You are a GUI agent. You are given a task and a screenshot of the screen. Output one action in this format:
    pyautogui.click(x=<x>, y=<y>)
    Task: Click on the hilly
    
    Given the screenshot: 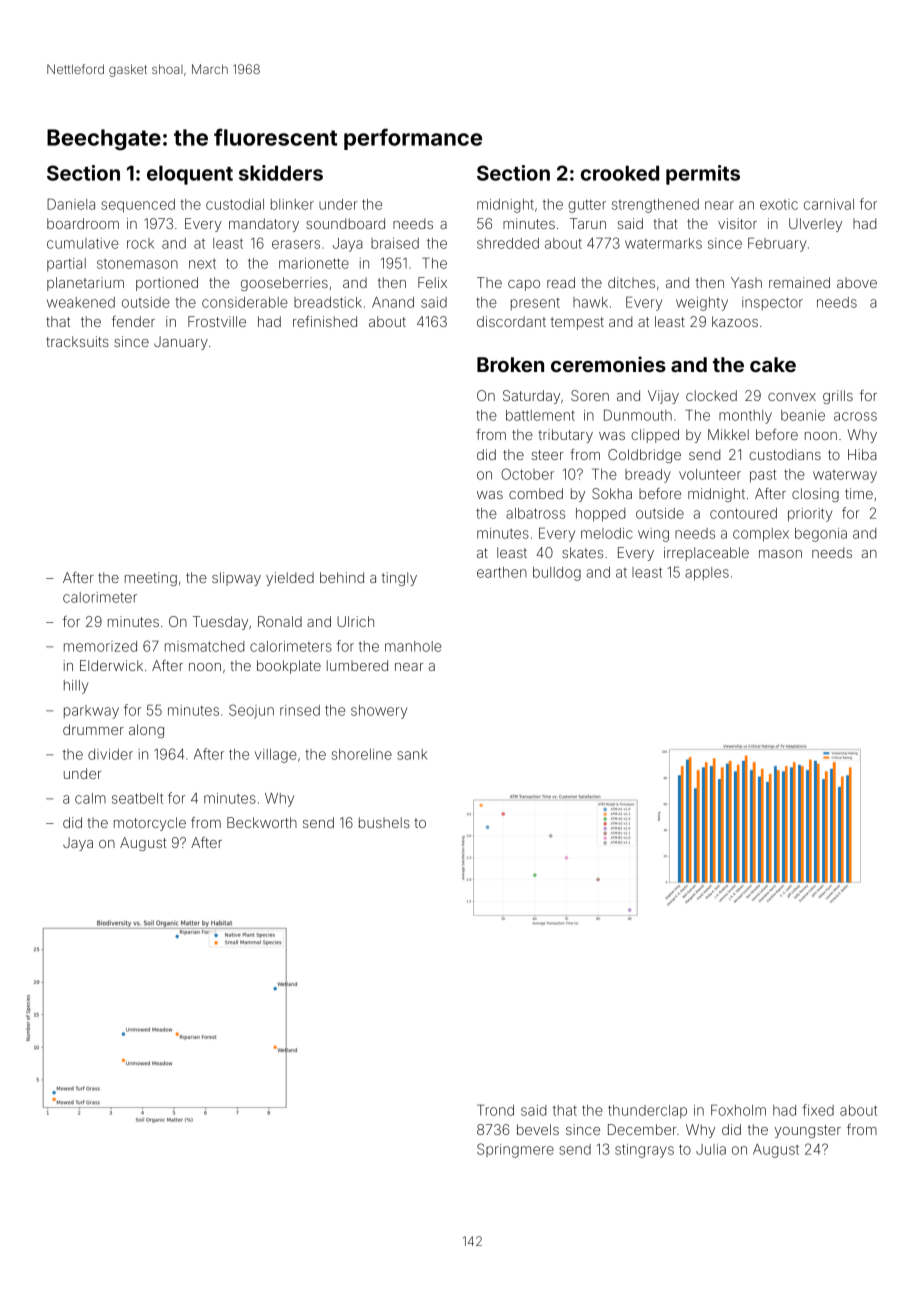 What is the action you would take?
    pyautogui.click(x=76, y=687)
